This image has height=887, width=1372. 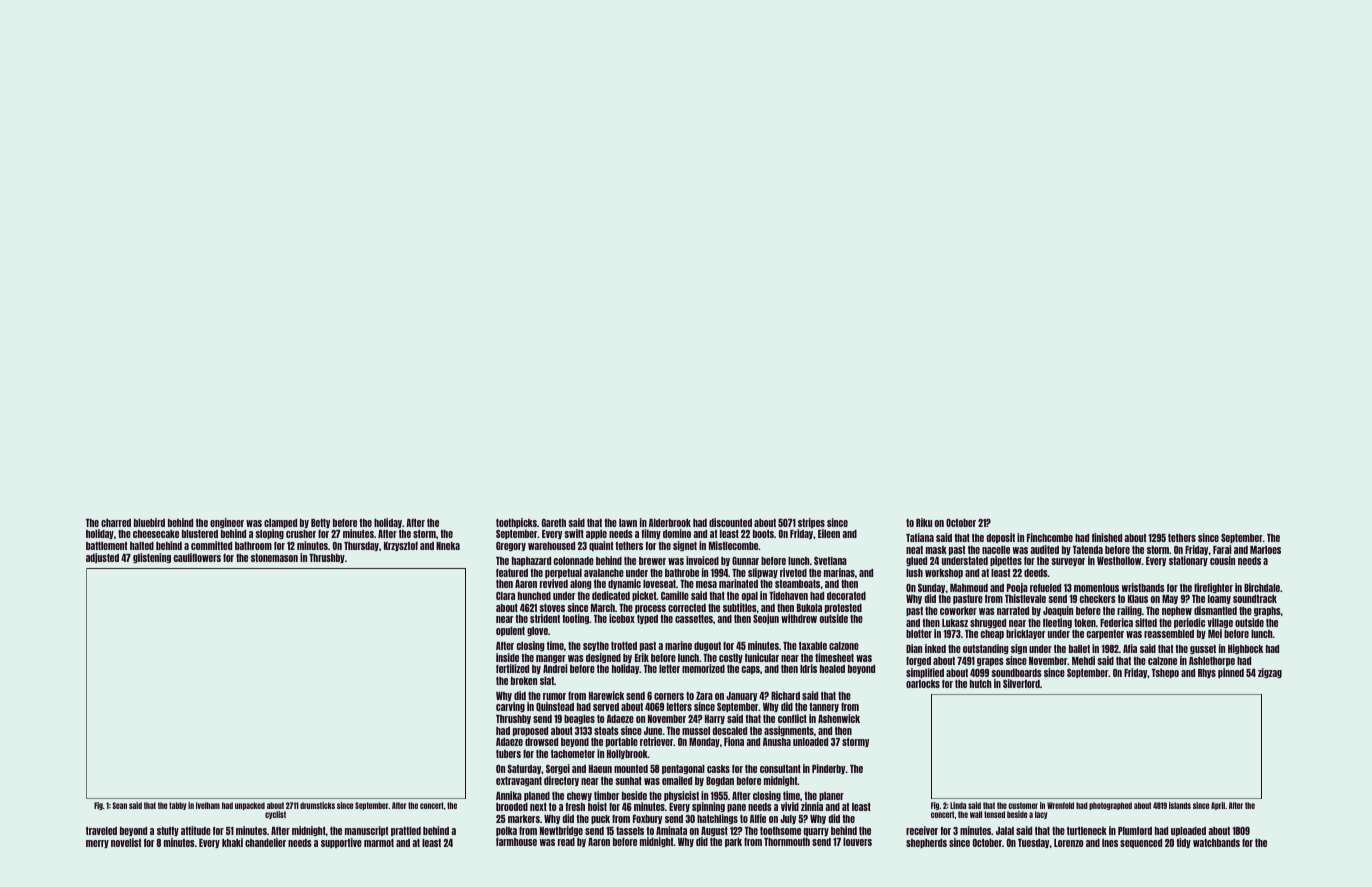 What do you see at coordinates (510, 631) in the image?
I see `opulent` at bounding box center [510, 631].
